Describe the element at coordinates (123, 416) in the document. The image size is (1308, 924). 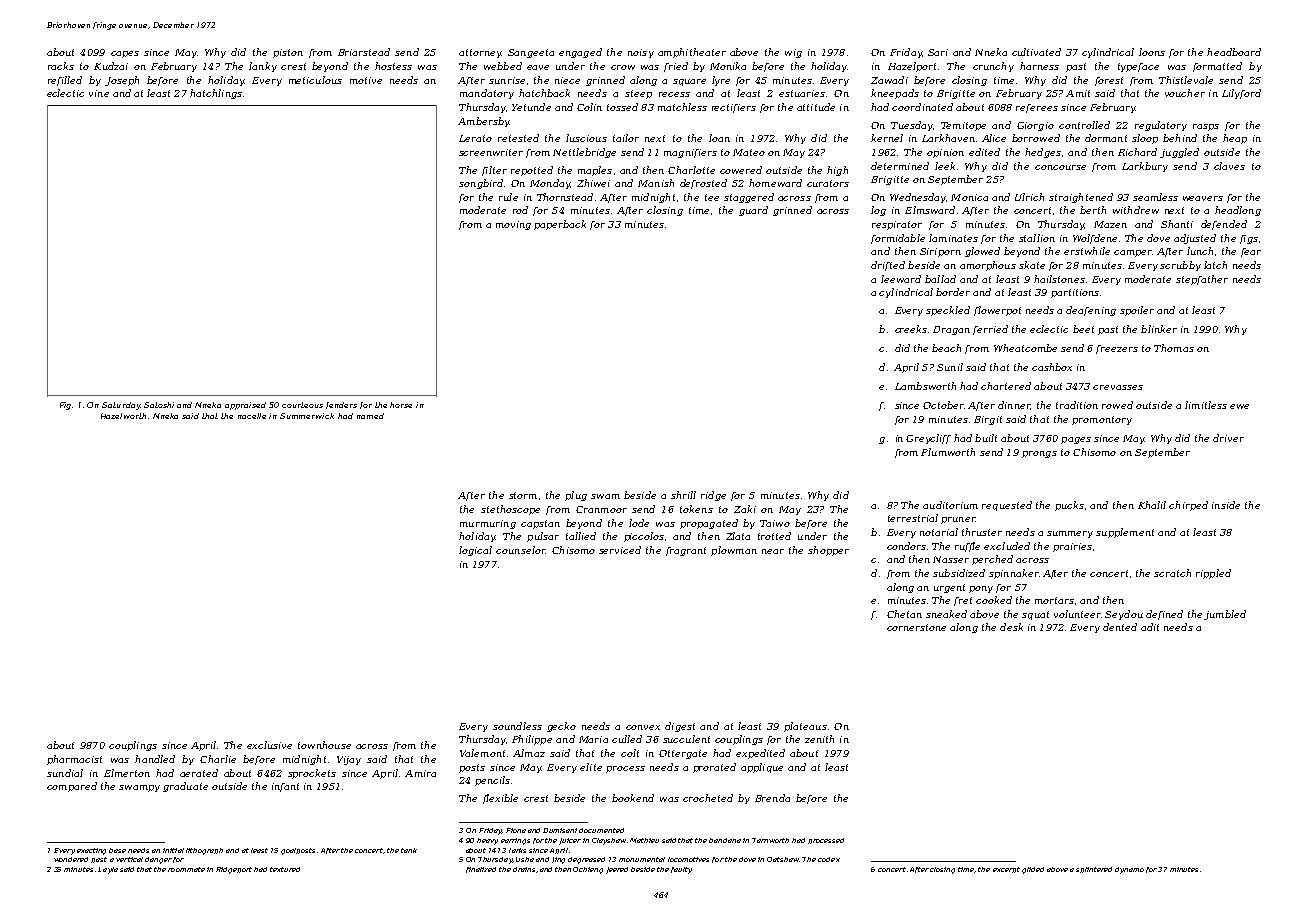
I see `Hazelworth` at that location.
